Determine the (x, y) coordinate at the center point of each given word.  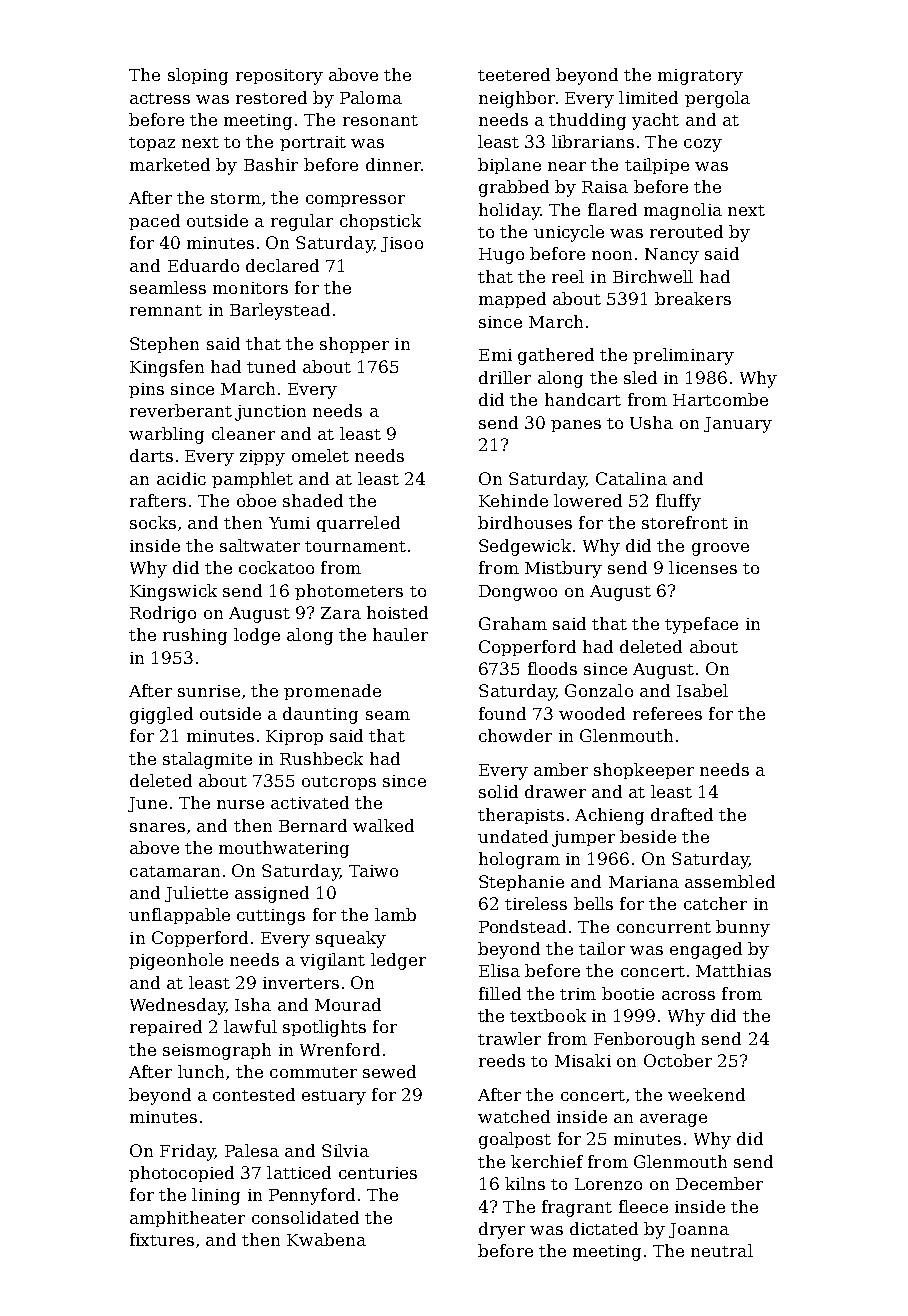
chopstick (380, 222)
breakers (693, 298)
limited (648, 97)
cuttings (271, 917)
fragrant (577, 1208)
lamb (395, 914)
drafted (682, 814)
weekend (706, 1094)
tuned (271, 366)
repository (279, 77)
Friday (187, 1152)
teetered (514, 74)
